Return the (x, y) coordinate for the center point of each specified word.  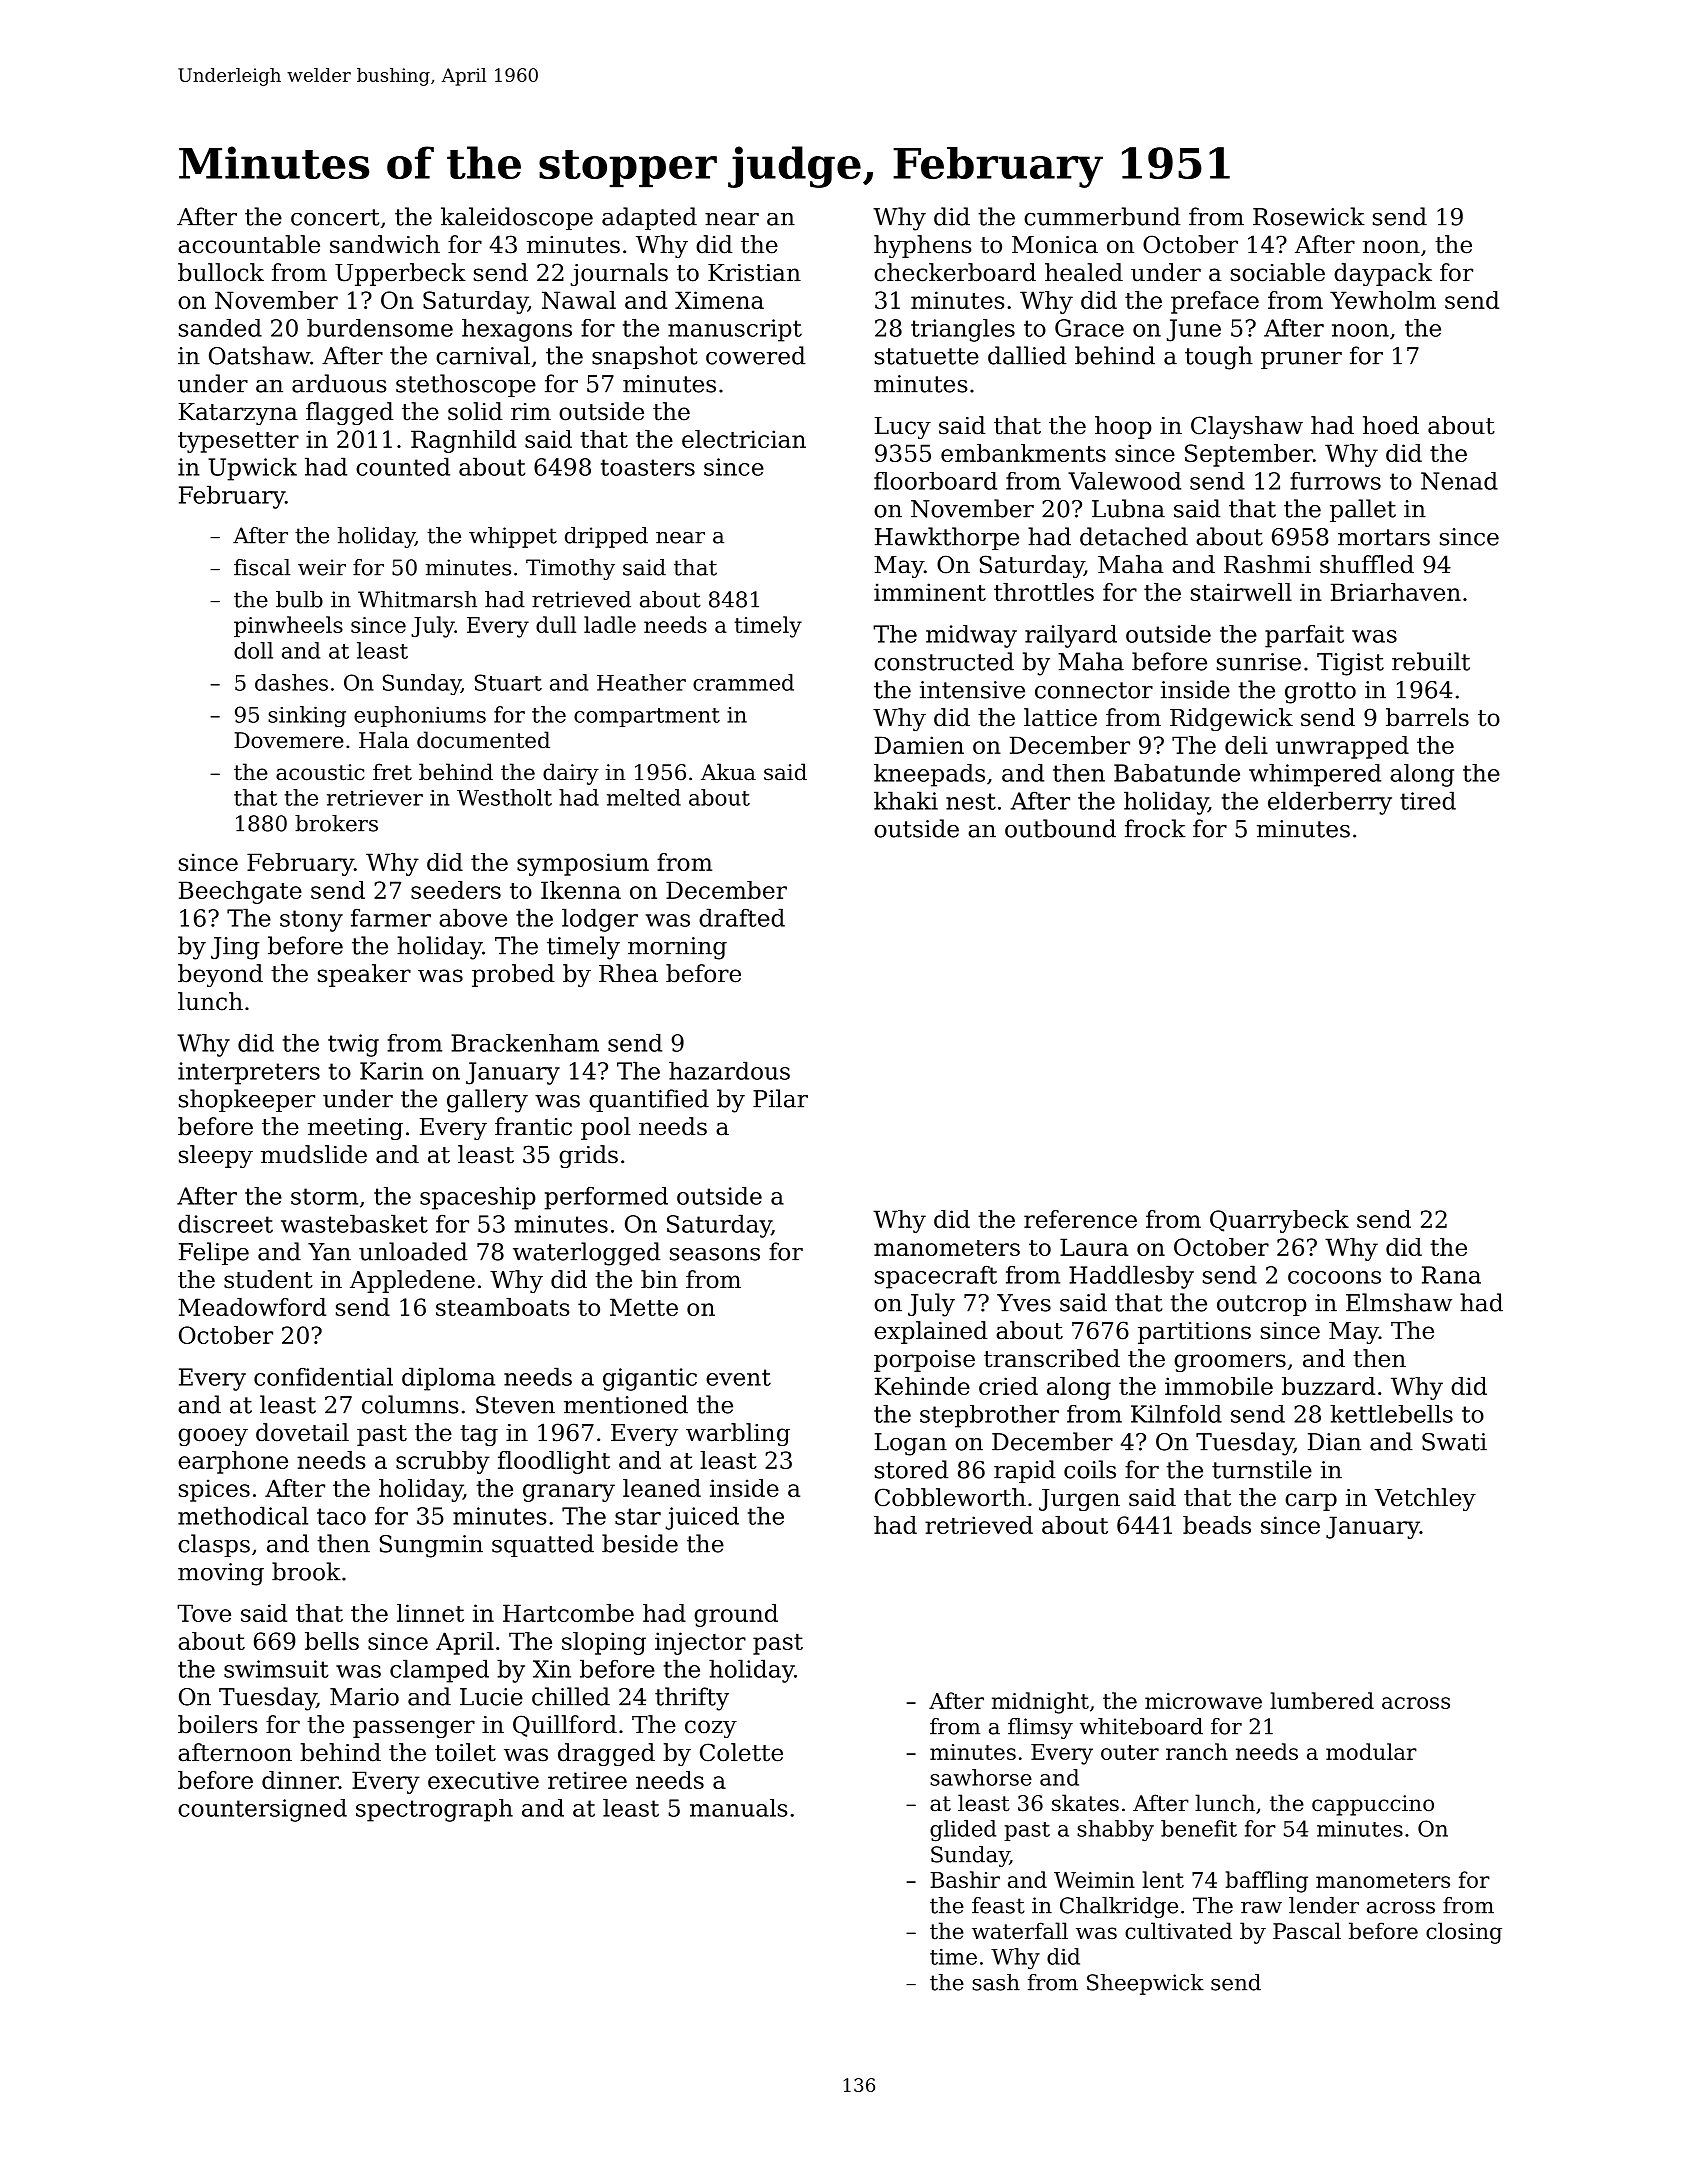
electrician (744, 439)
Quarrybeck (1279, 1221)
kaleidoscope (517, 218)
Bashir (965, 1879)
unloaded (413, 1251)
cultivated (1178, 1931)
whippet (513, 537)
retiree (587, 1780)
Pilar (780, 1098)
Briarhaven (1396, 592)
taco (341, 1516)
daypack (1383, 274)
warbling (738, 1434)
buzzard (1328, 1386)
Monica (1055, 245)
